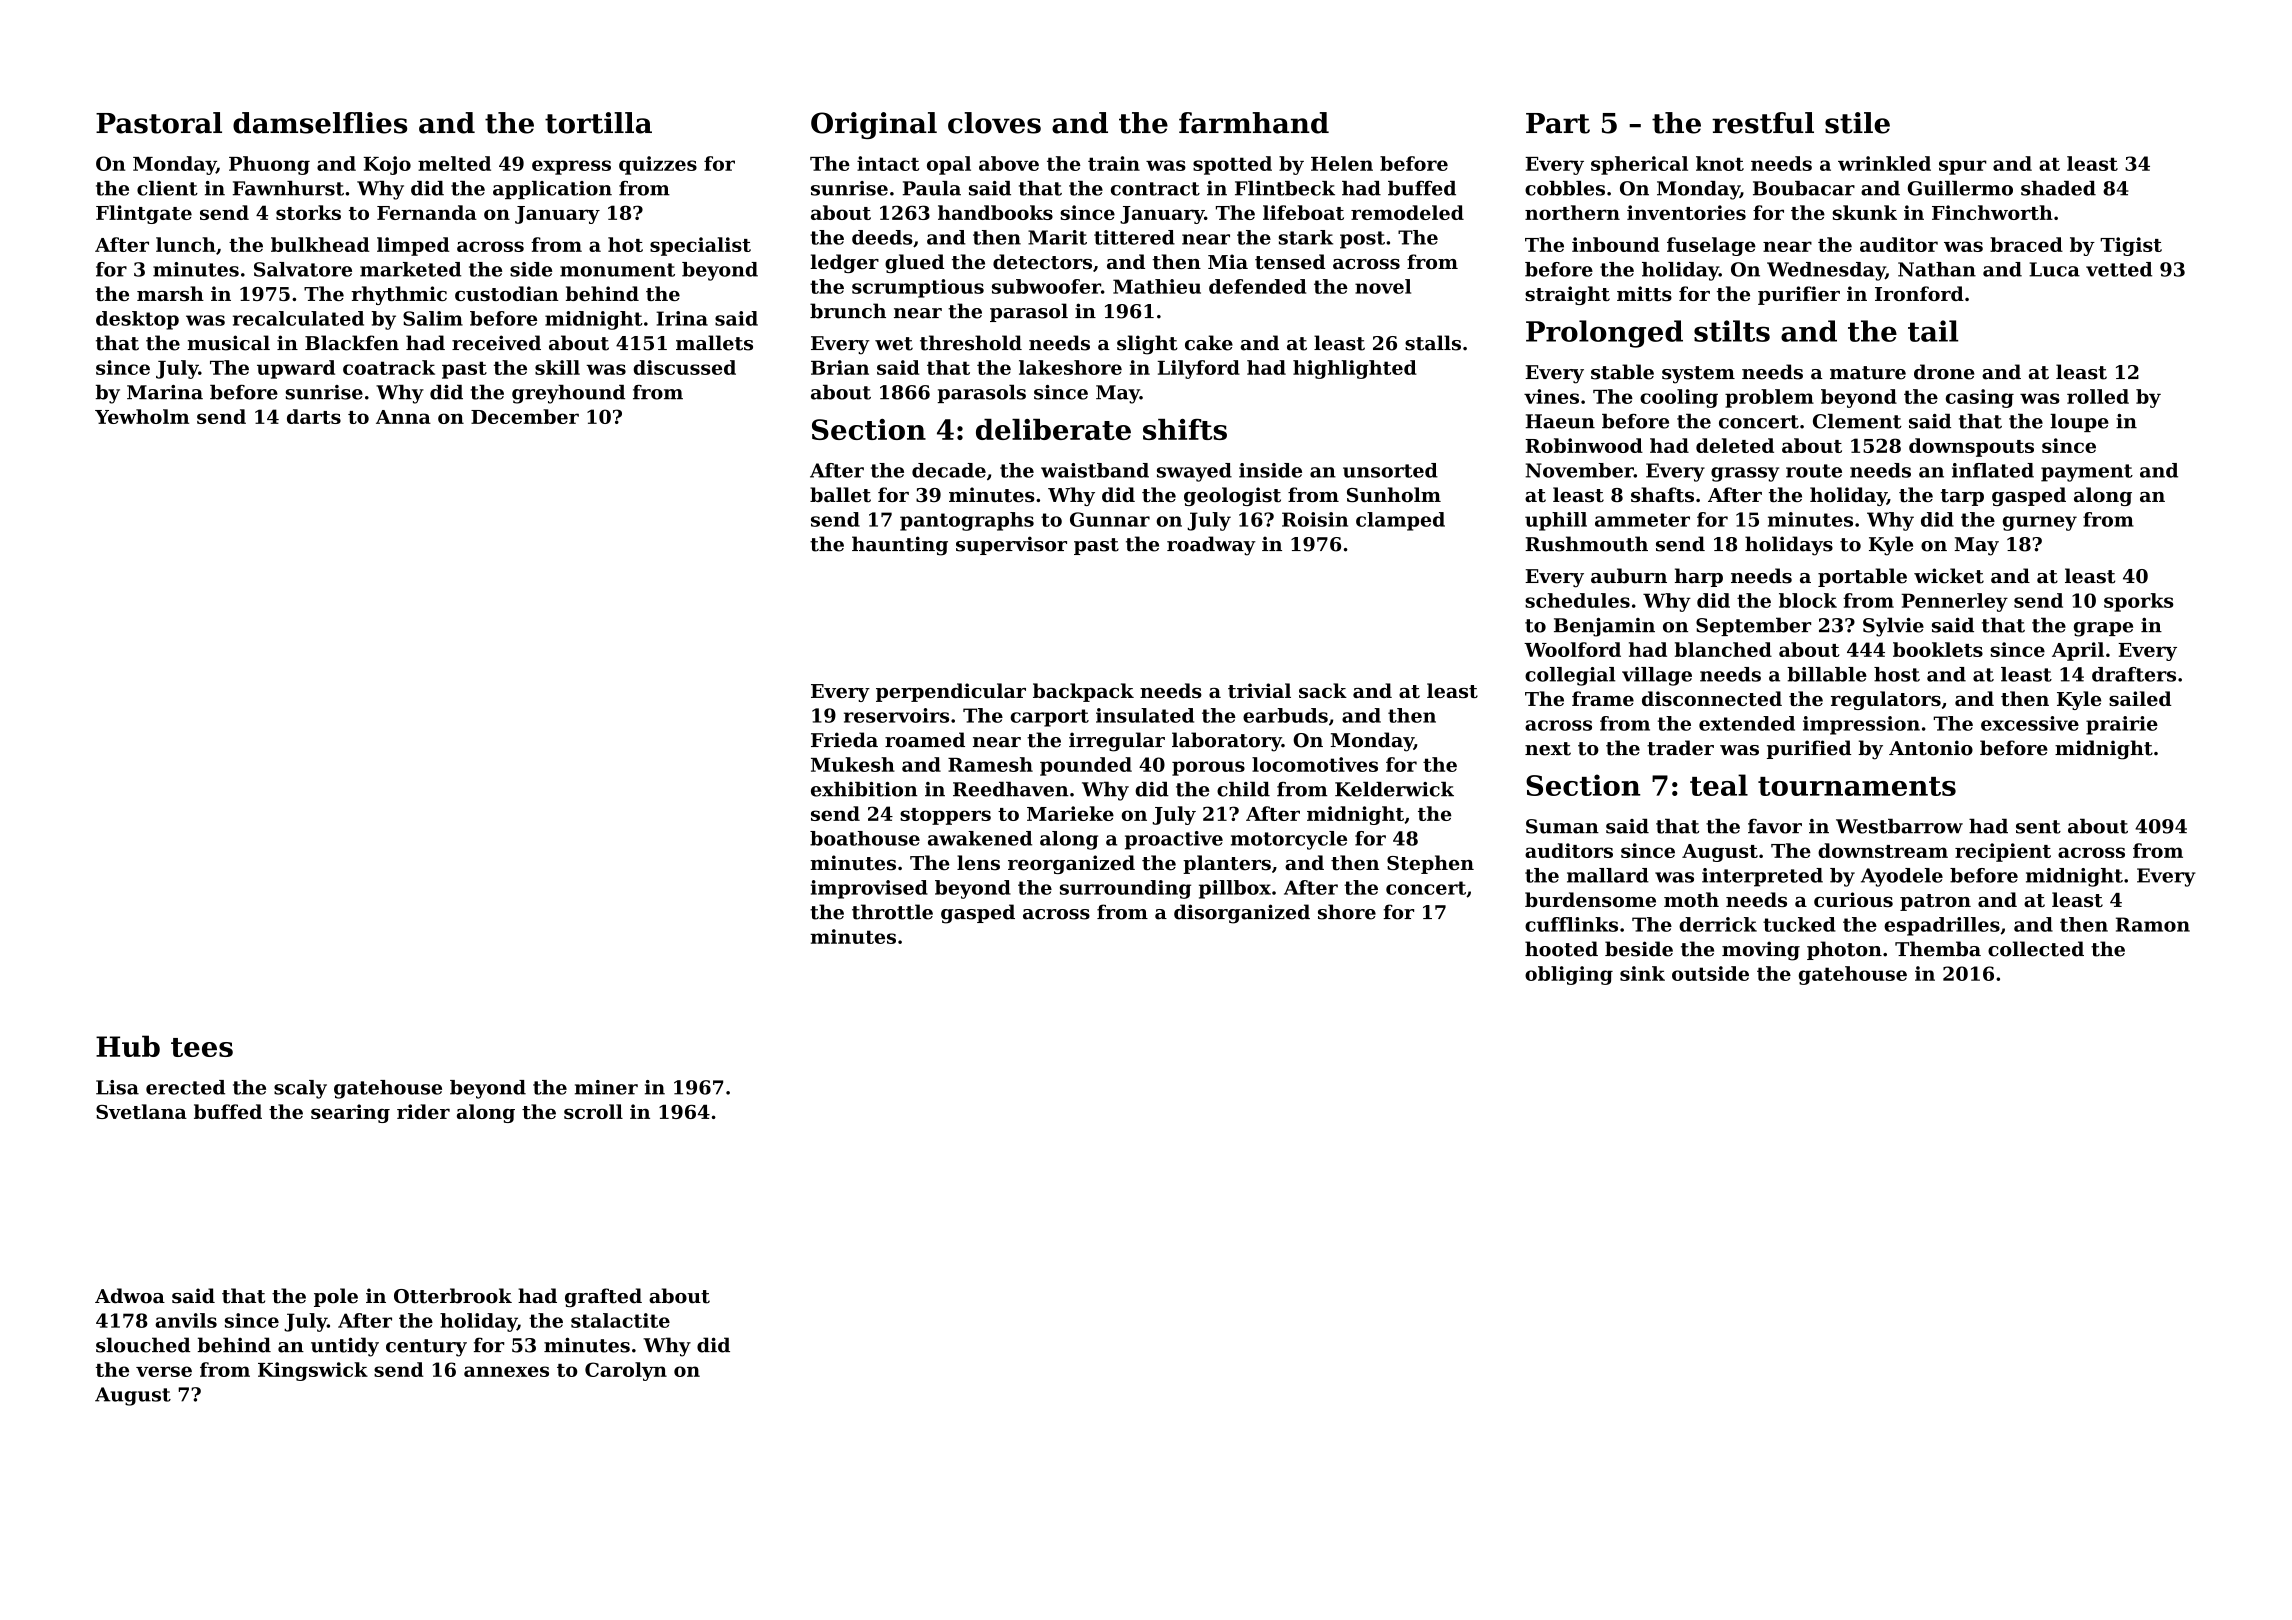 This screenshot has height=1620, width=2292. What do you see at coordinates (1719, 785) in the screenshot?
I see `teal` at bounding box center [1719, 785].
